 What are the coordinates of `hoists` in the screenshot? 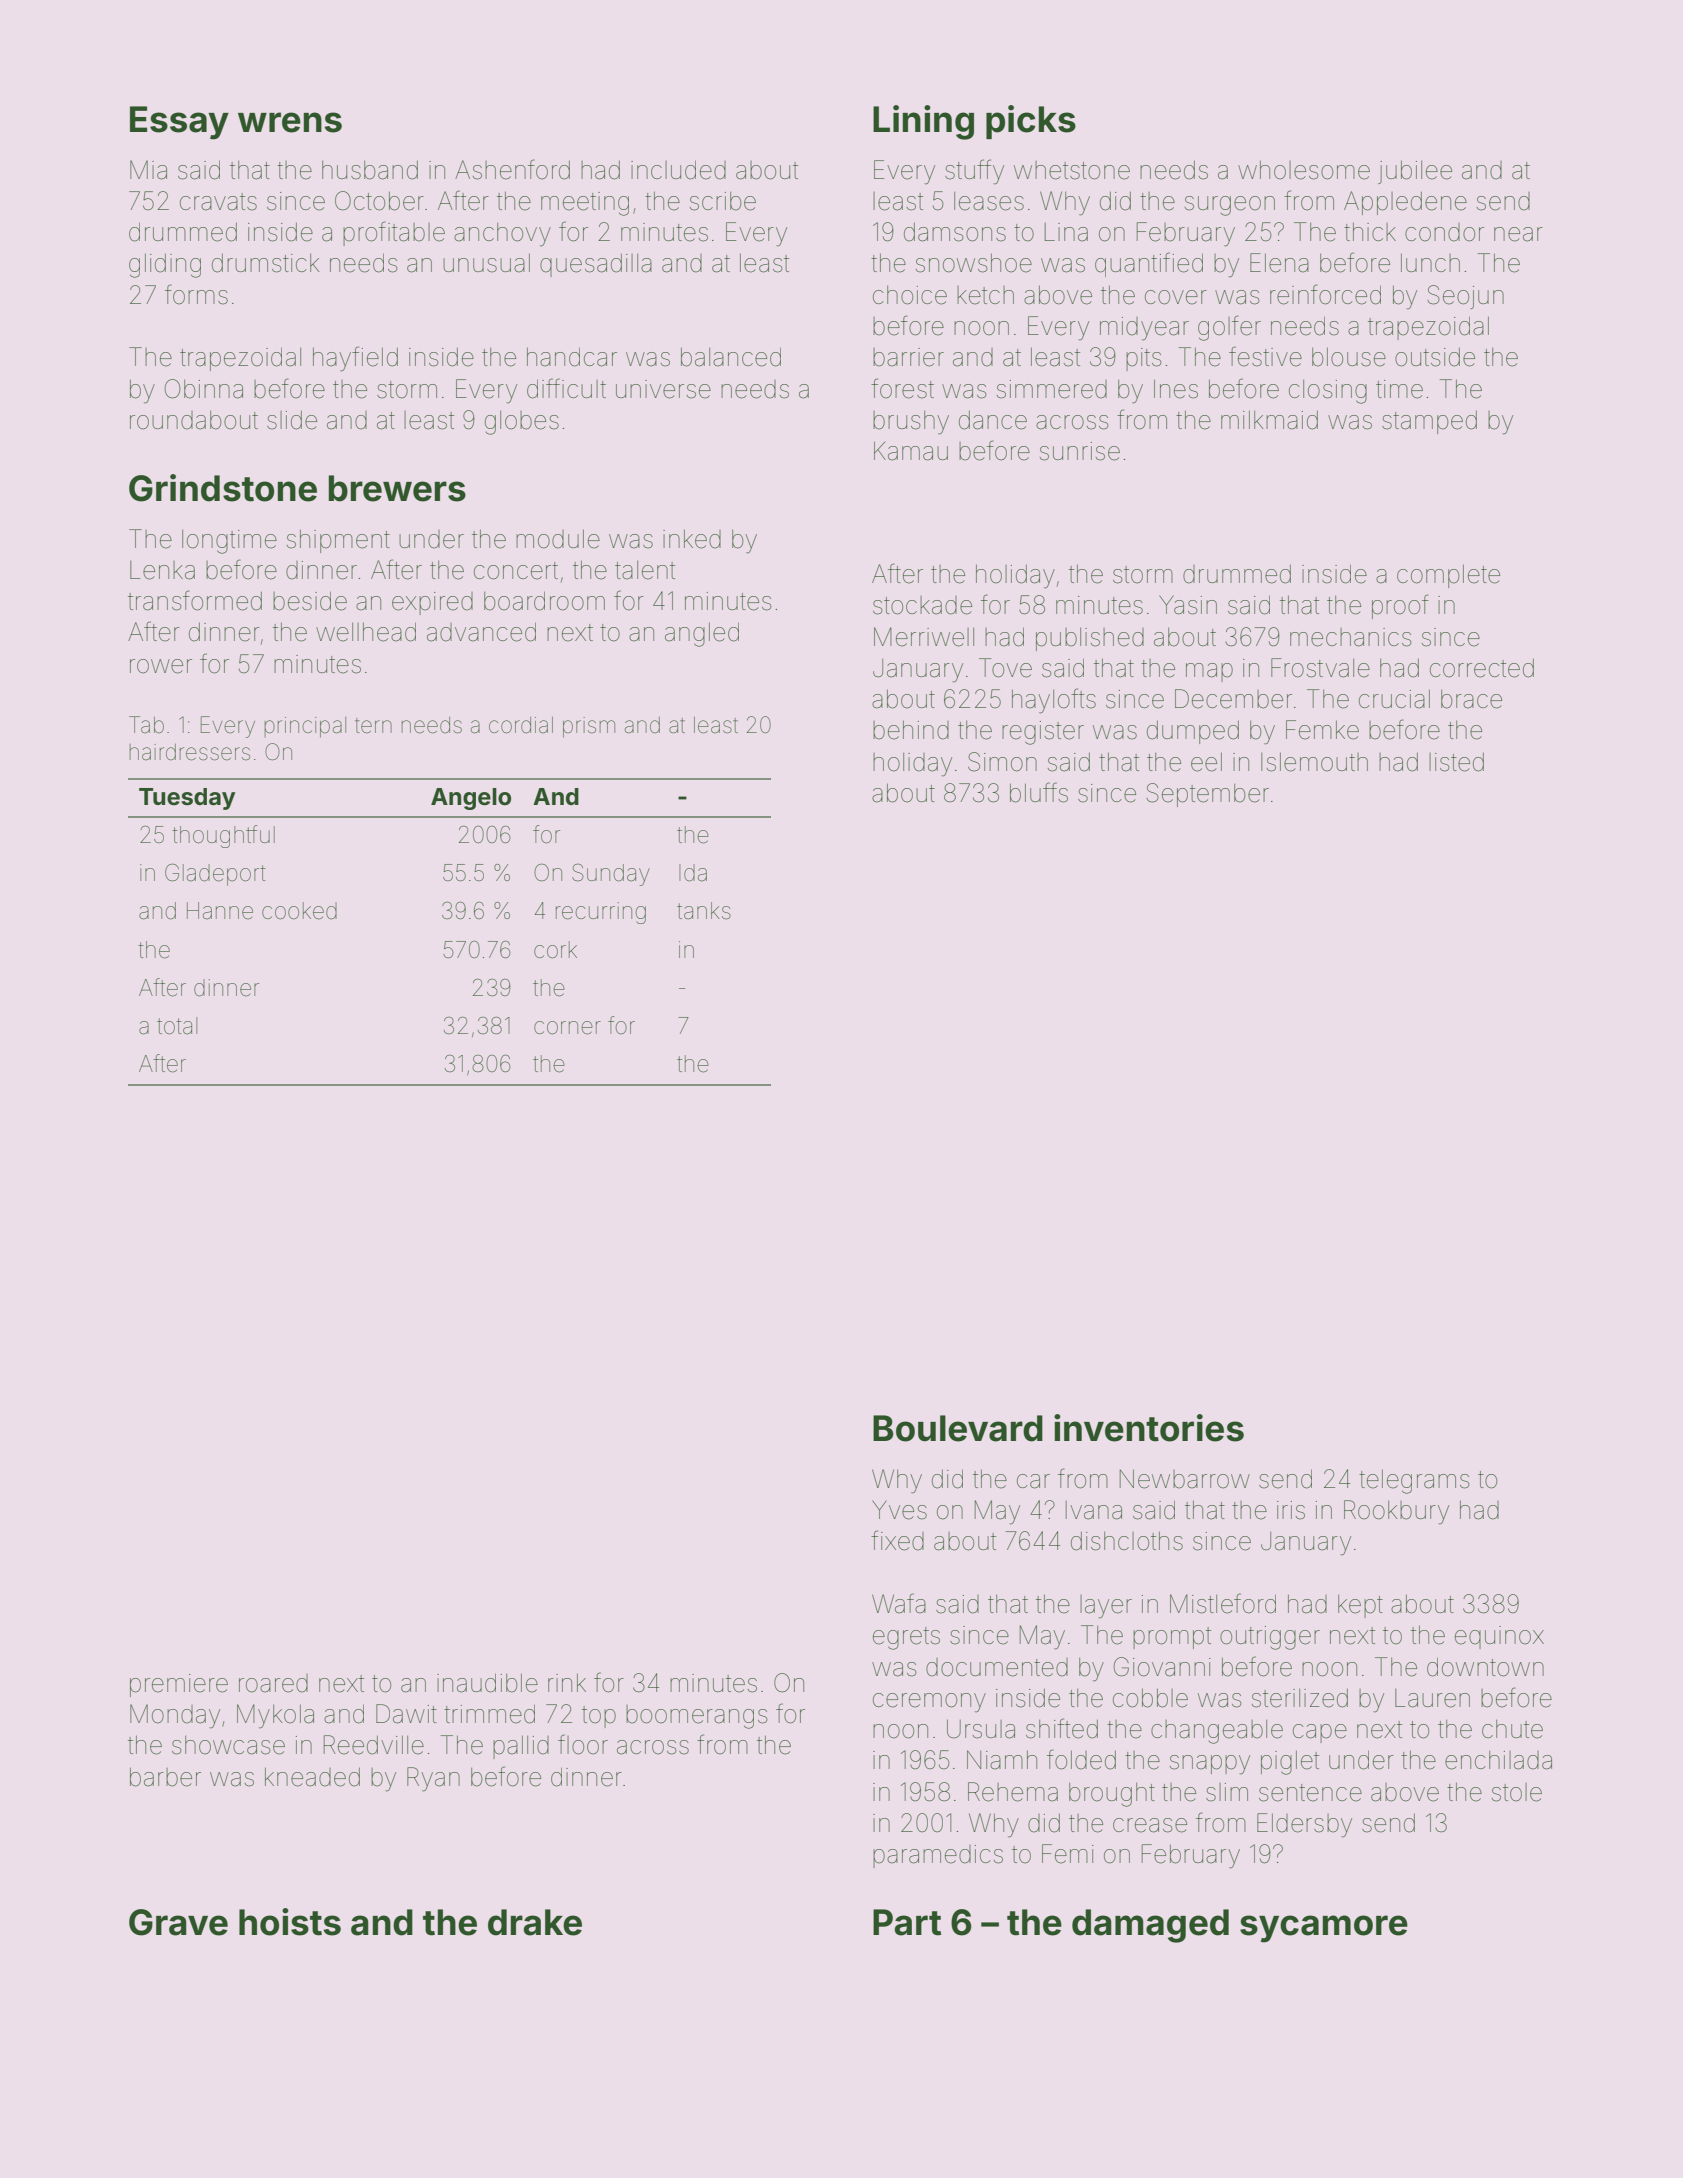 It's located at (290, 1922).
